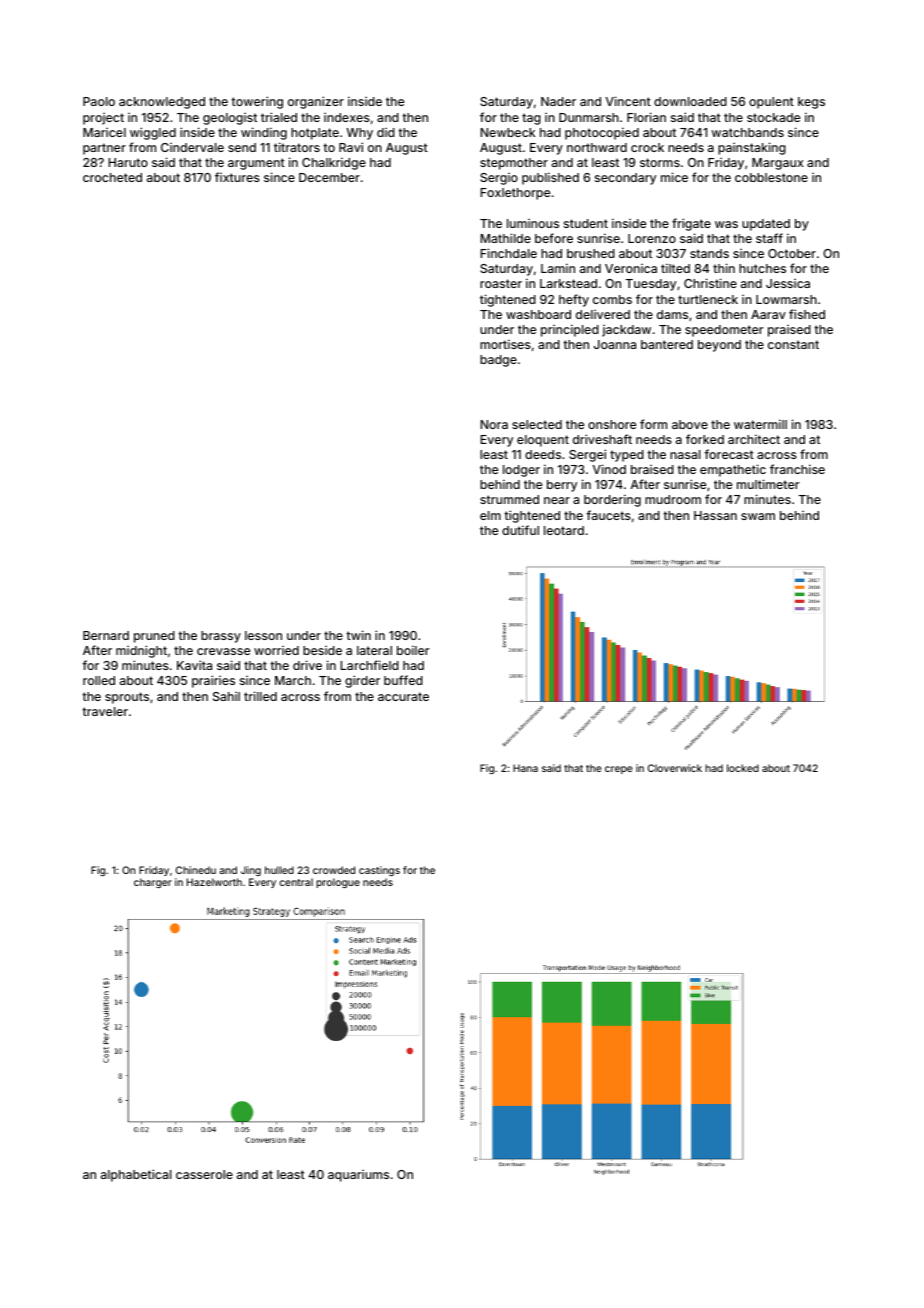 The image size is (924, 1308). What do you see at coordinates (403, 680) in the page?
I see `buffed` at bounding box center [403, 680].
